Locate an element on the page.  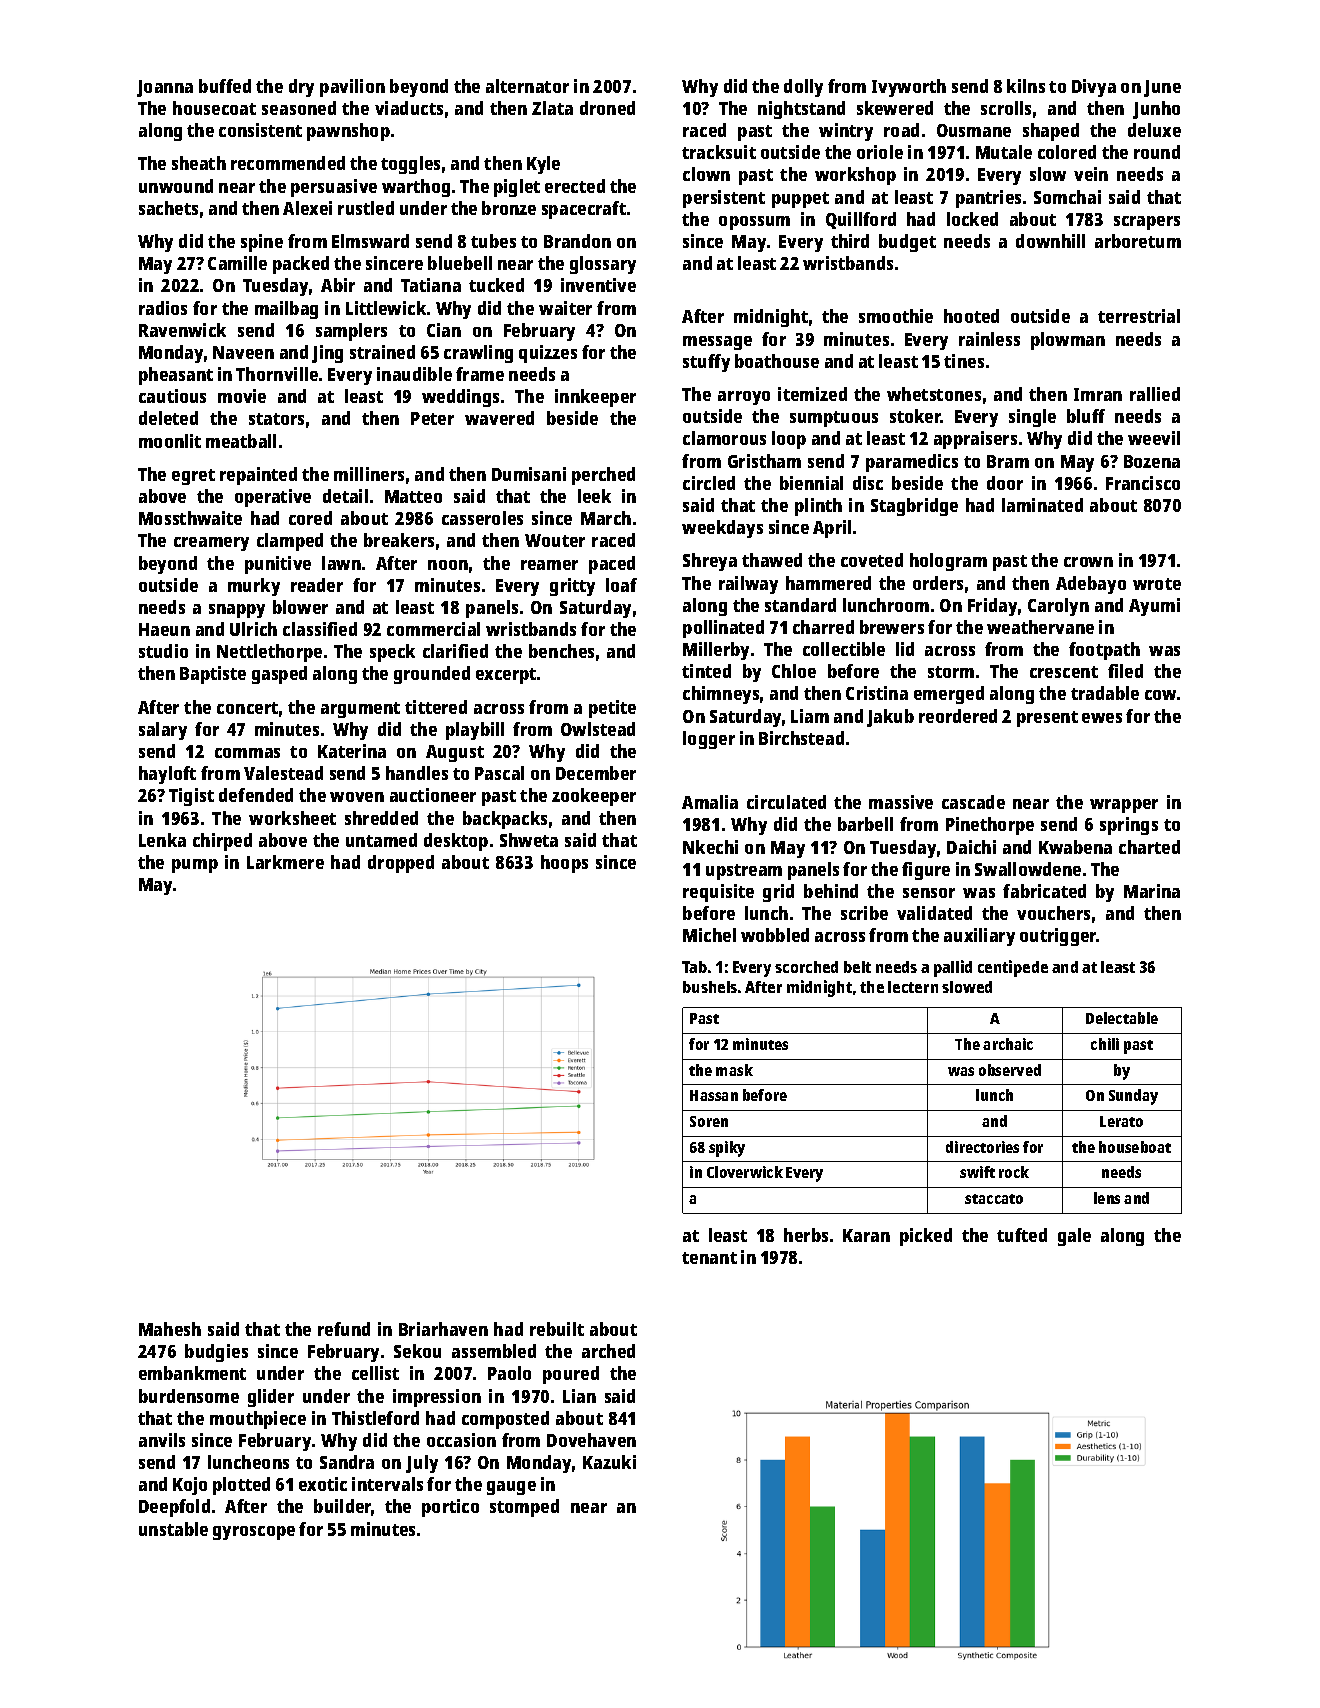
kilns is located at coordinates (1026, 86).
